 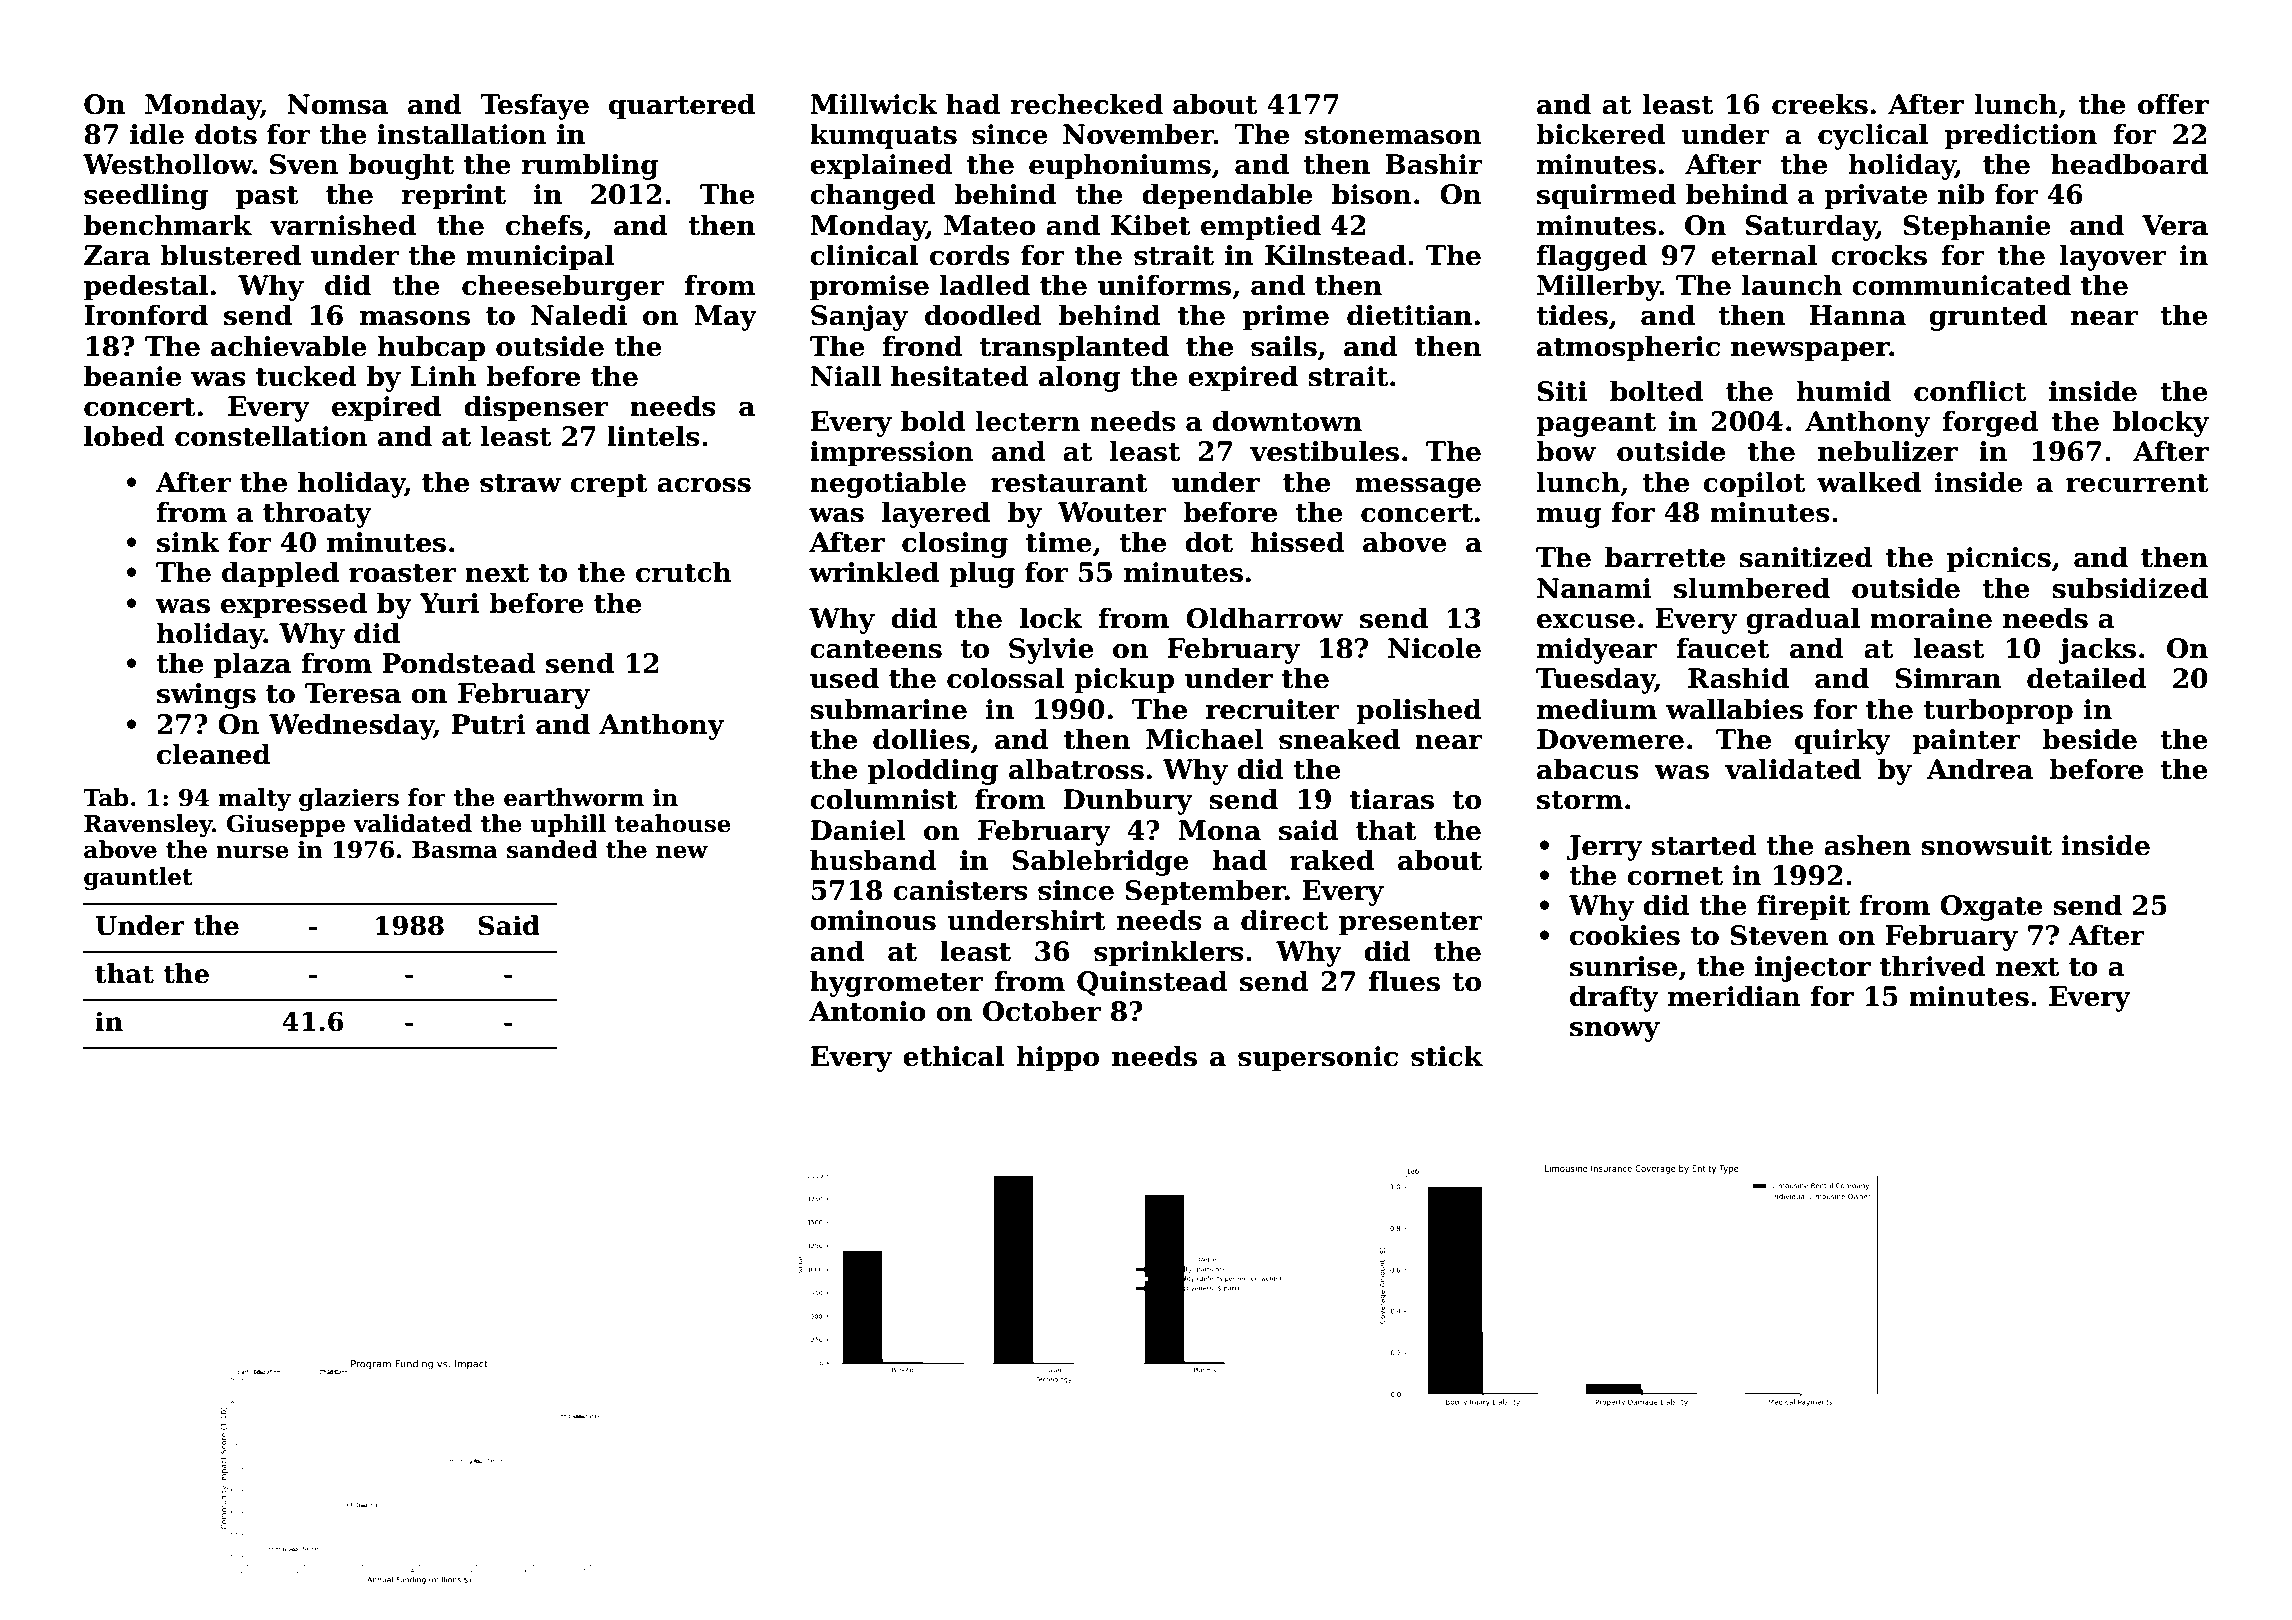 I want to click on Antonio, so click(x=867, y=1011).
